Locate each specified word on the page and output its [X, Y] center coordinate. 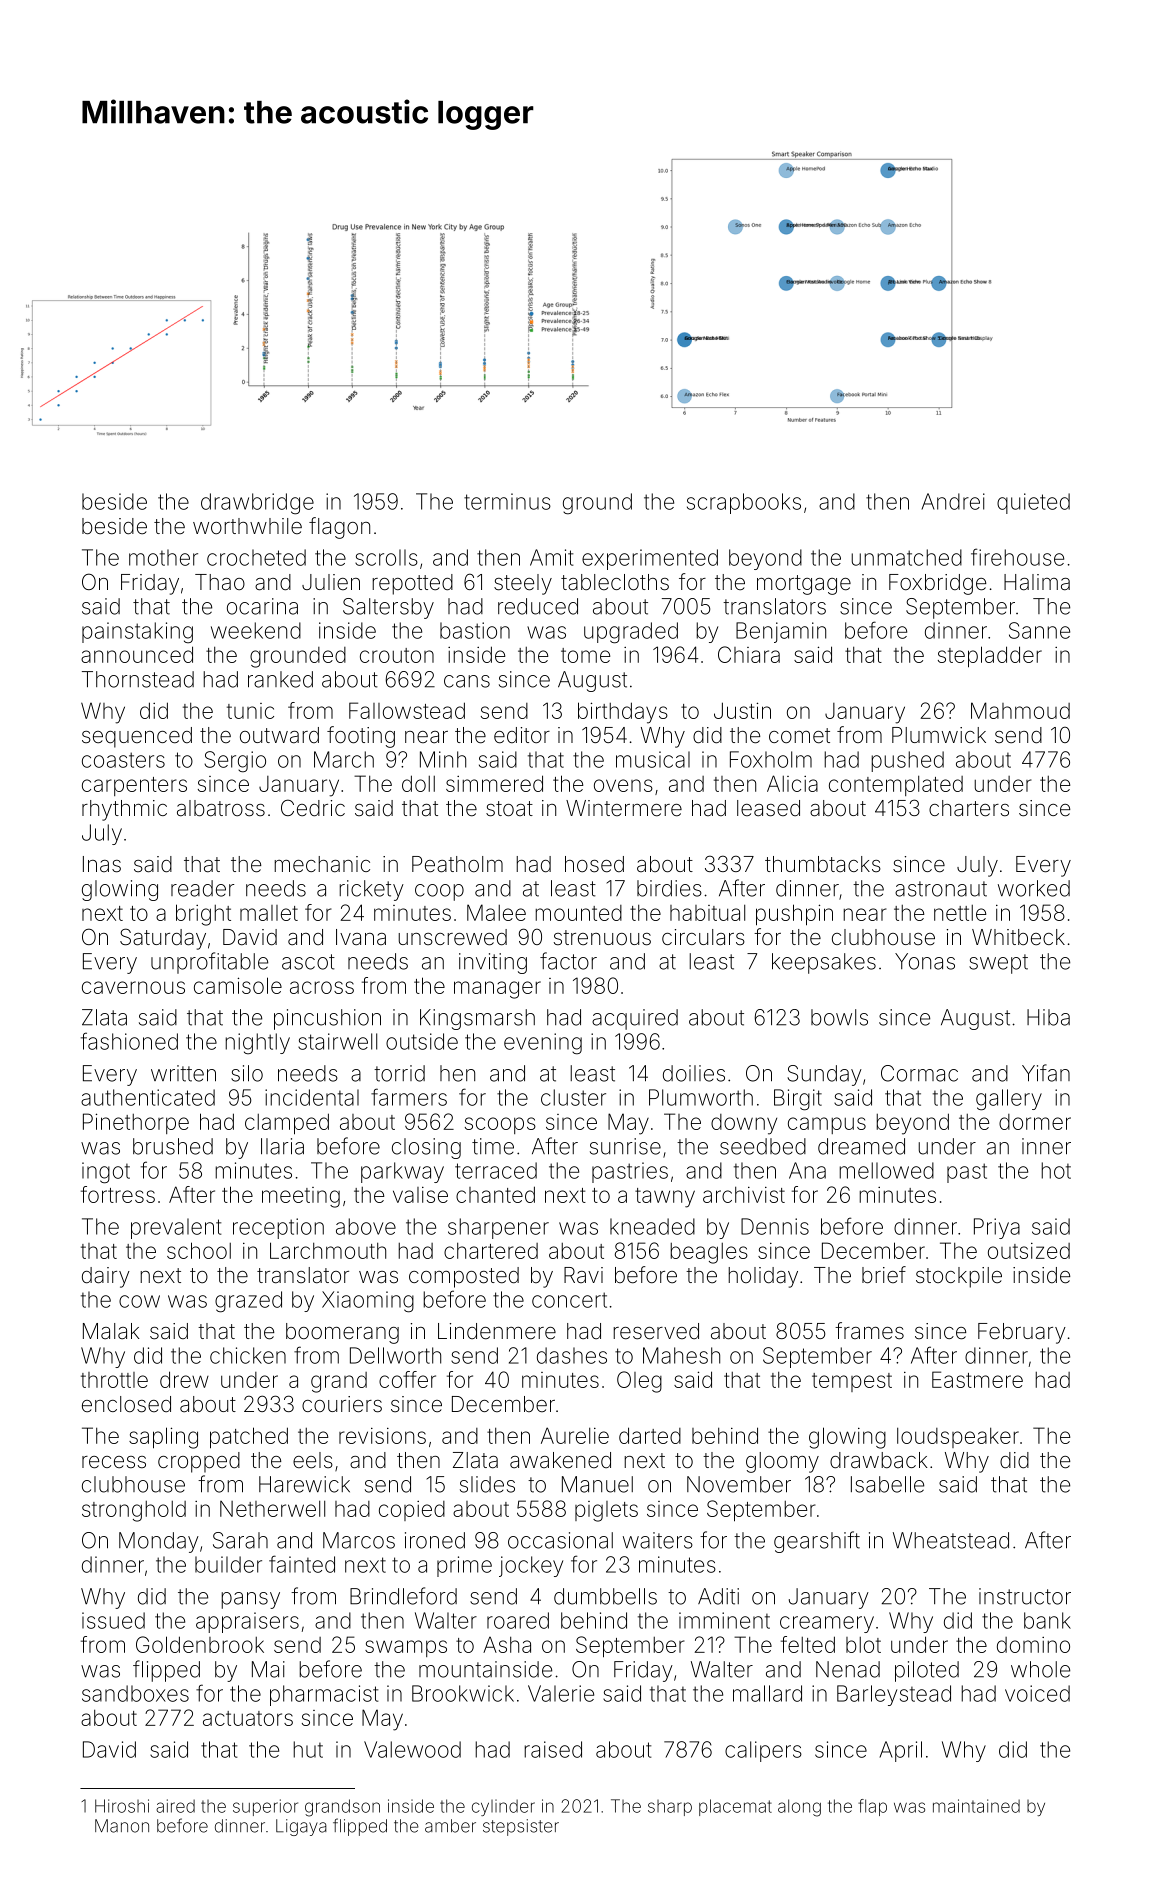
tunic [250, 711]
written [183, 1073]
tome [585, 655]
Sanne [1039, 630]
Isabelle [887, 1484]
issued [113, 1620]
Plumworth [701, 1097]
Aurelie [575, 1435]
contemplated [896, 786]
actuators [248, 1718]
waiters [658, 1540]
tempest [852, 1382]
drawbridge [257, 504]
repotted [412, 584]
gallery [1009, 1100]
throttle [114, 1380]
